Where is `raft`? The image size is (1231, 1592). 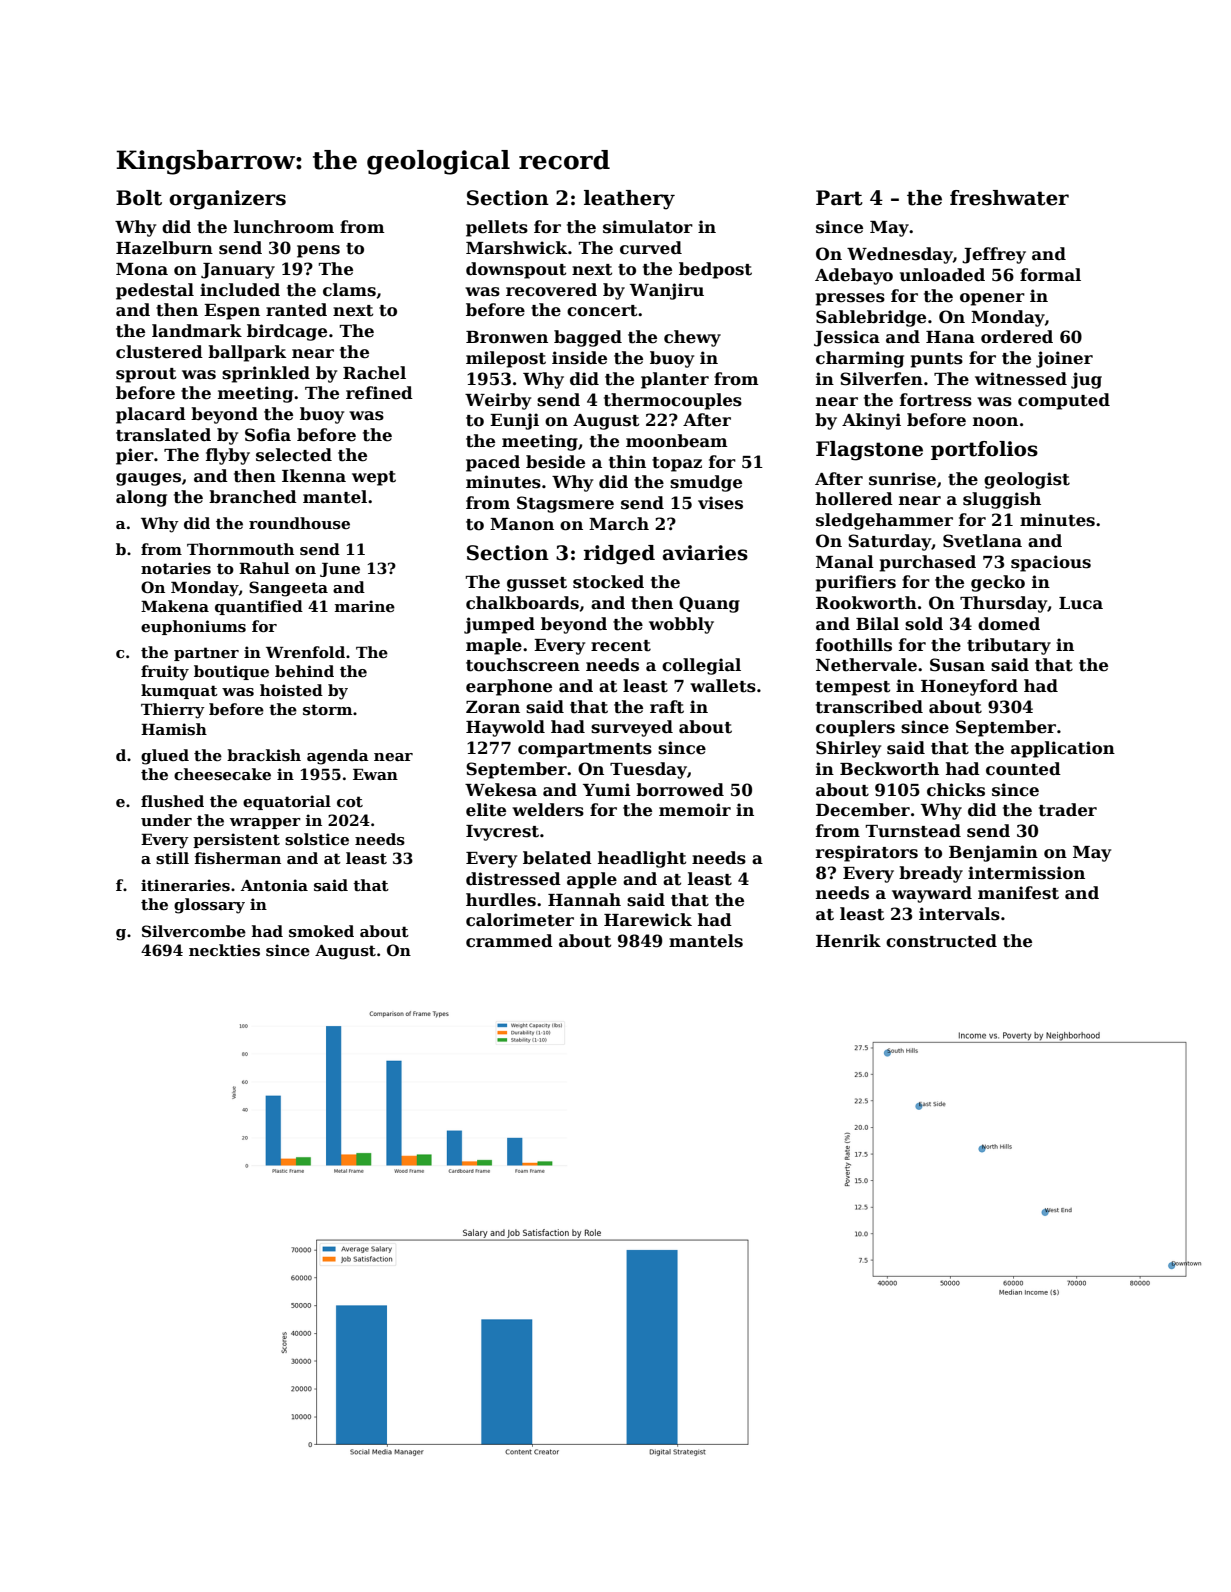
raft is located at coordinates (667, 707).
